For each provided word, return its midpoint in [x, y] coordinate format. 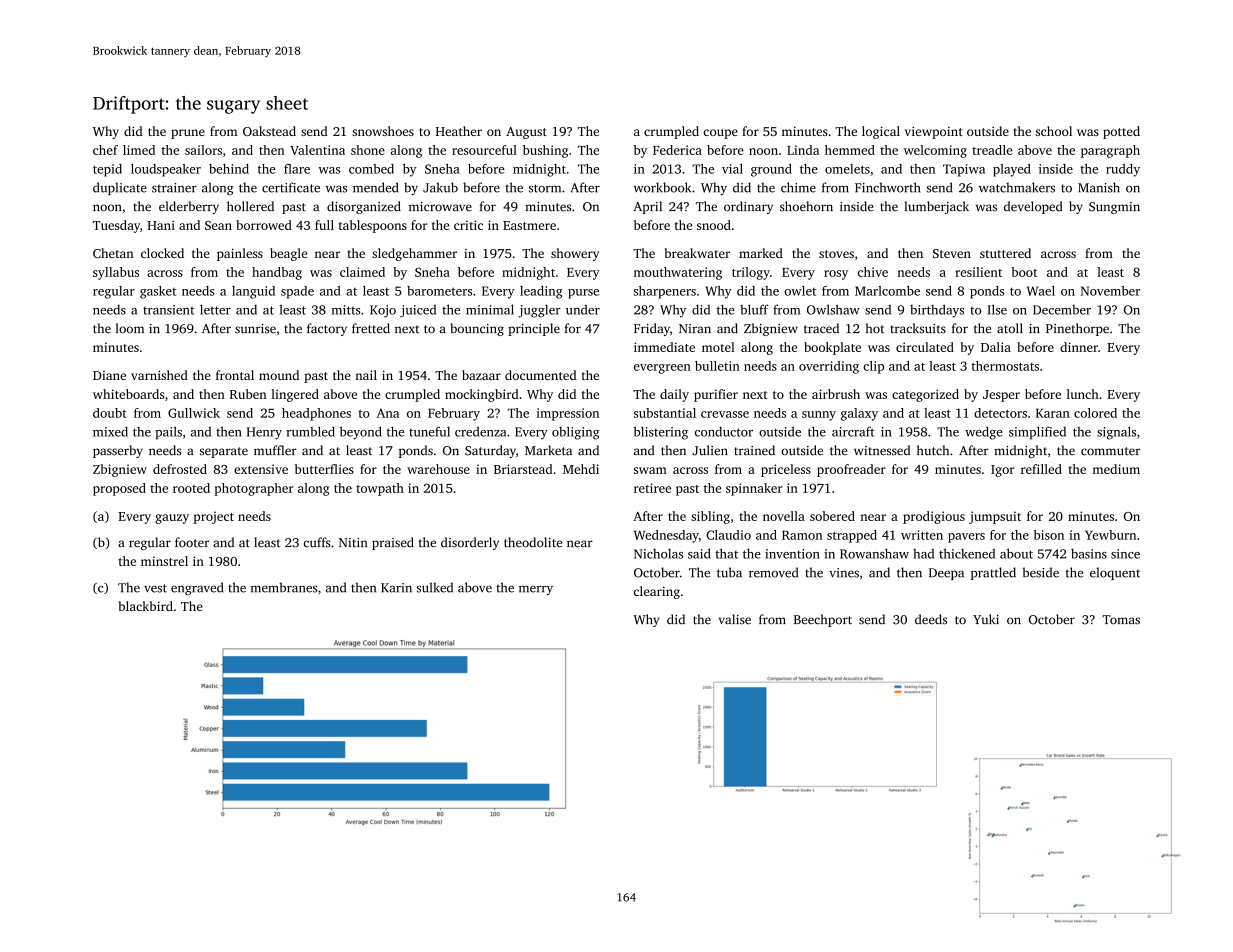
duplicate [120, 188]
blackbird [146, 606]
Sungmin [1114, 208]
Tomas [1121, 620]
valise [735, 619]
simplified [1037, 433]
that [726, 553]
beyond [361, 433]
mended [375, 187]
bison [1049, 535]
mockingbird [482, 395]
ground [771, 170]
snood [714, 225]
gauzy [172, 519]
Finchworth [887, 187]
